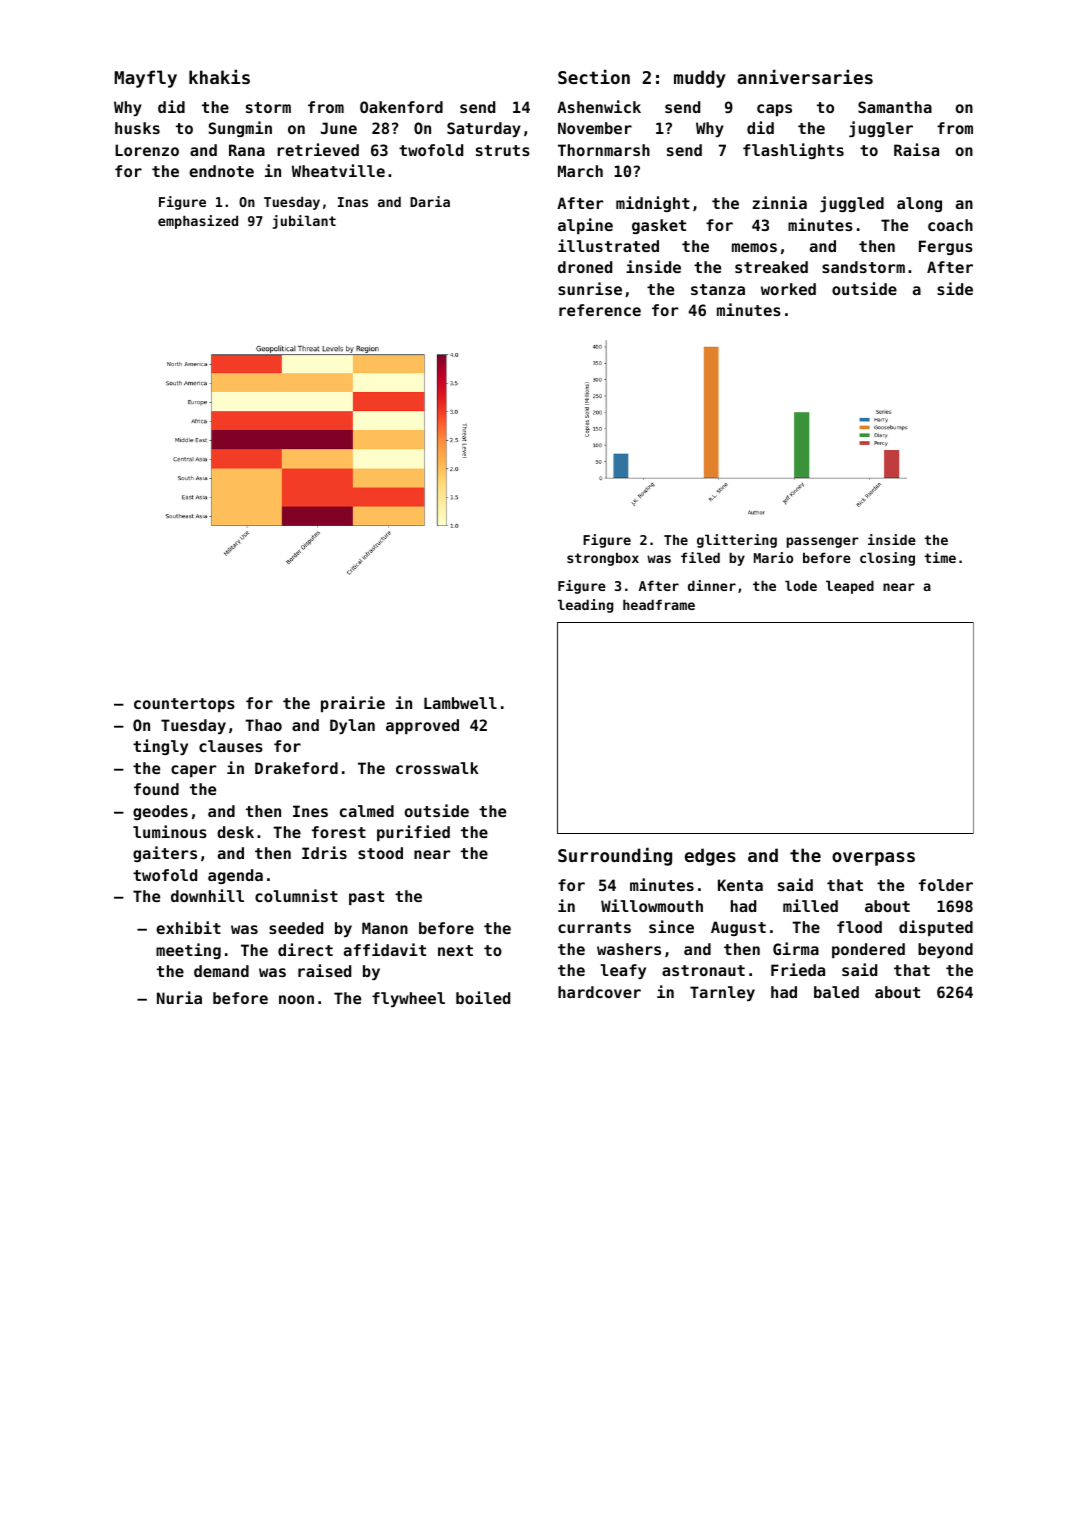  Describe the element at coordinates (460, 703) in the document. I see `Lambwell` at that location.
